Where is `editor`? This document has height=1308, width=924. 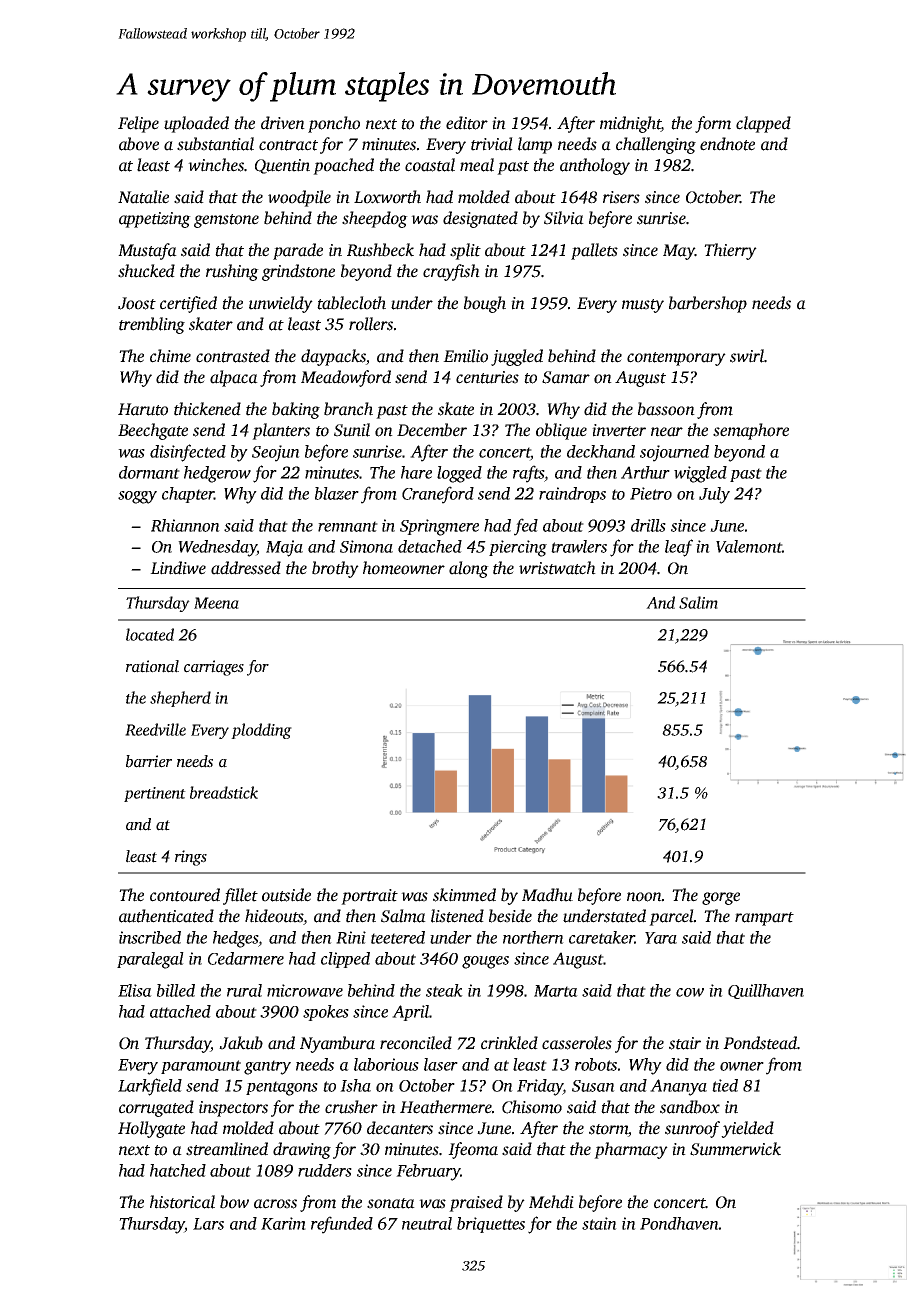 editor is located at coordinates (467, 123).
